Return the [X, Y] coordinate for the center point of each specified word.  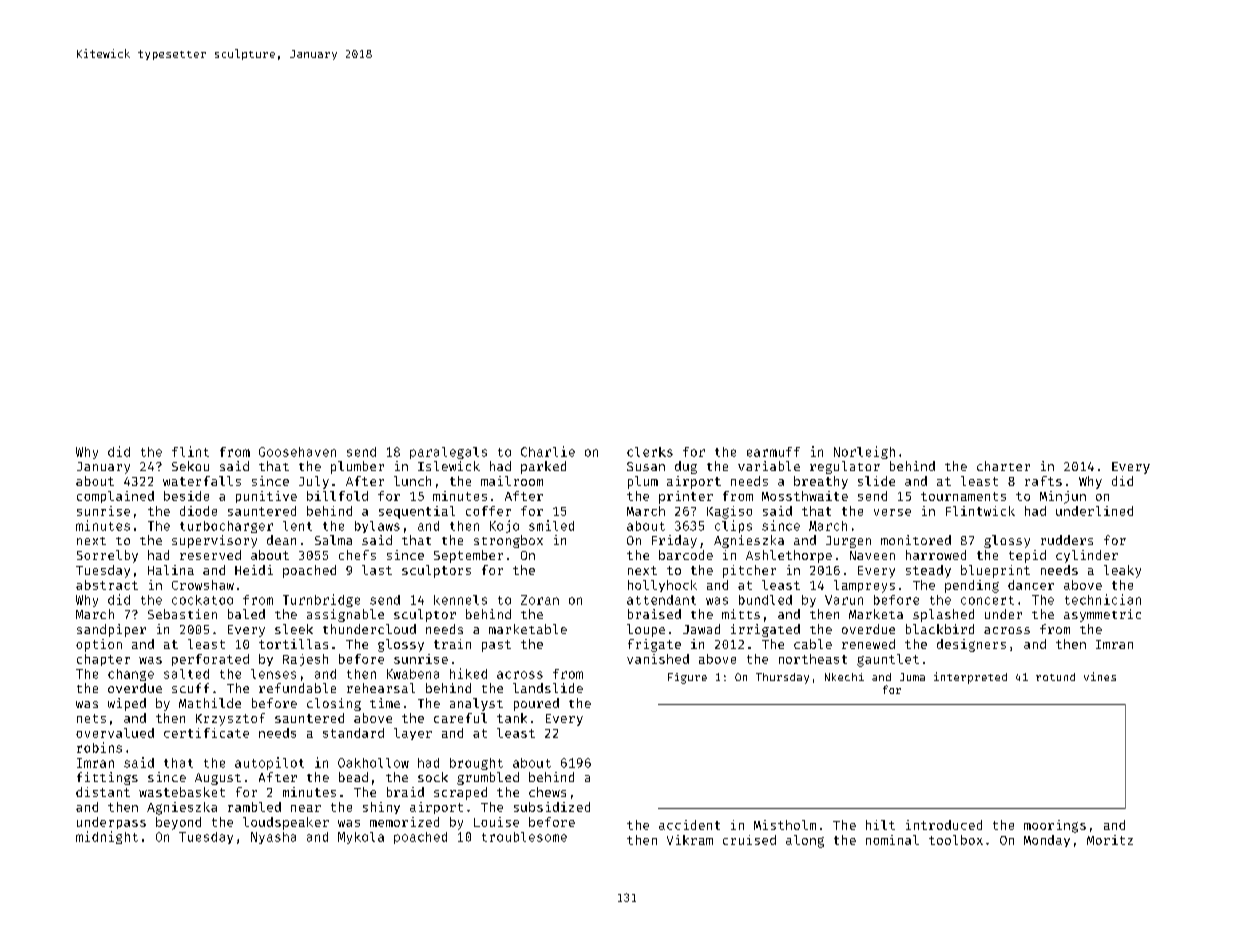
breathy [821, 482]
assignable [345, 615]
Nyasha [273, 838]
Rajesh [305, 660]
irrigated [765, 630]
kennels [460, 600]
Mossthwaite [805, 496]
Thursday [782, 678]
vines [1100, 676]
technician [1103, 599]
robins [99, 747]
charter [1003, 466]
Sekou [190, 466]
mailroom [512, 481]
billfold [337, 496]
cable [813, 644]
